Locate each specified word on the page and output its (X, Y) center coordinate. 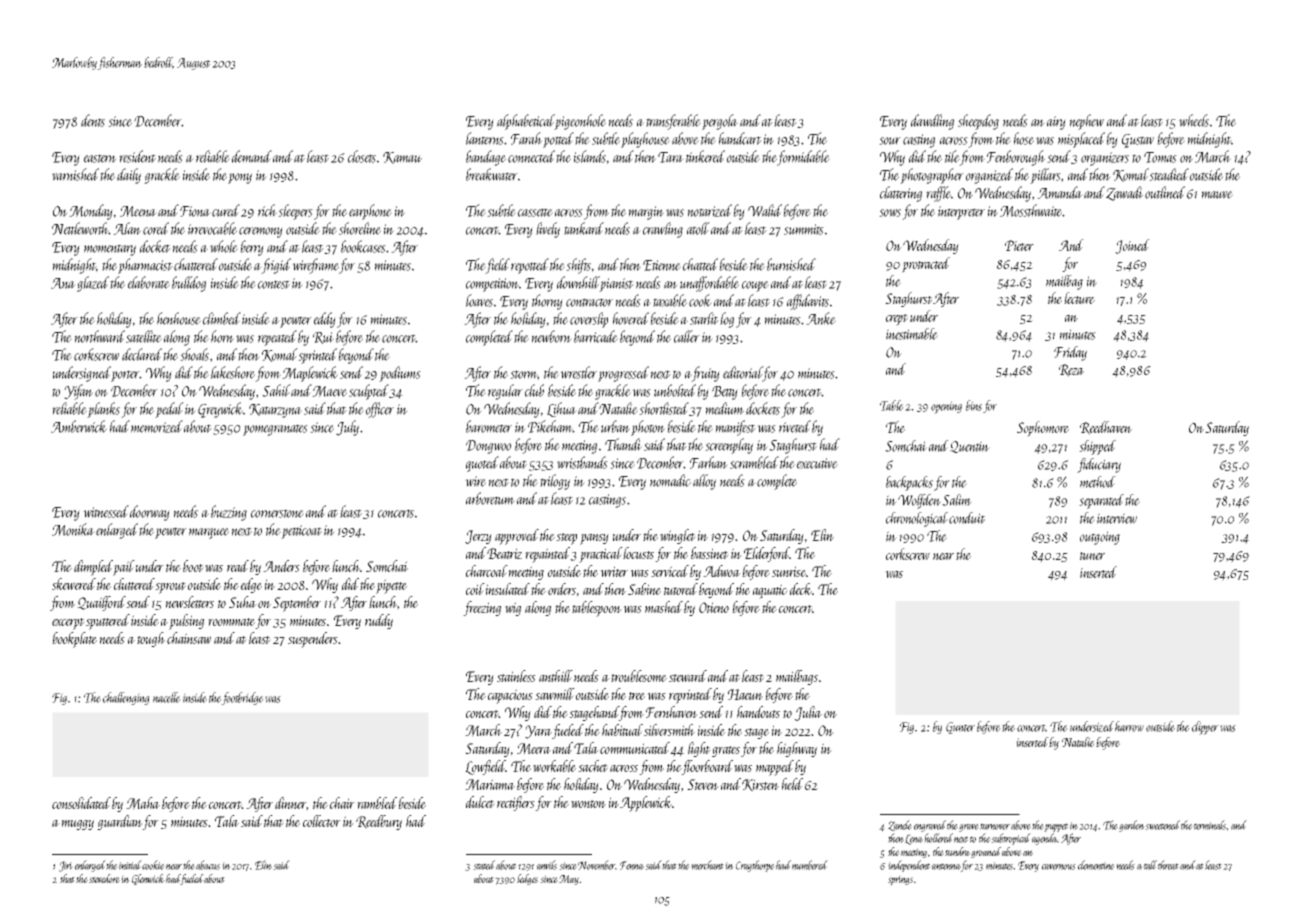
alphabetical (526, 122)
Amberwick (79, 426)
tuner (1092, 556)
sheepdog (978, 122)
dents (93, 120)
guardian (120, 822)
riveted (795, 426)
